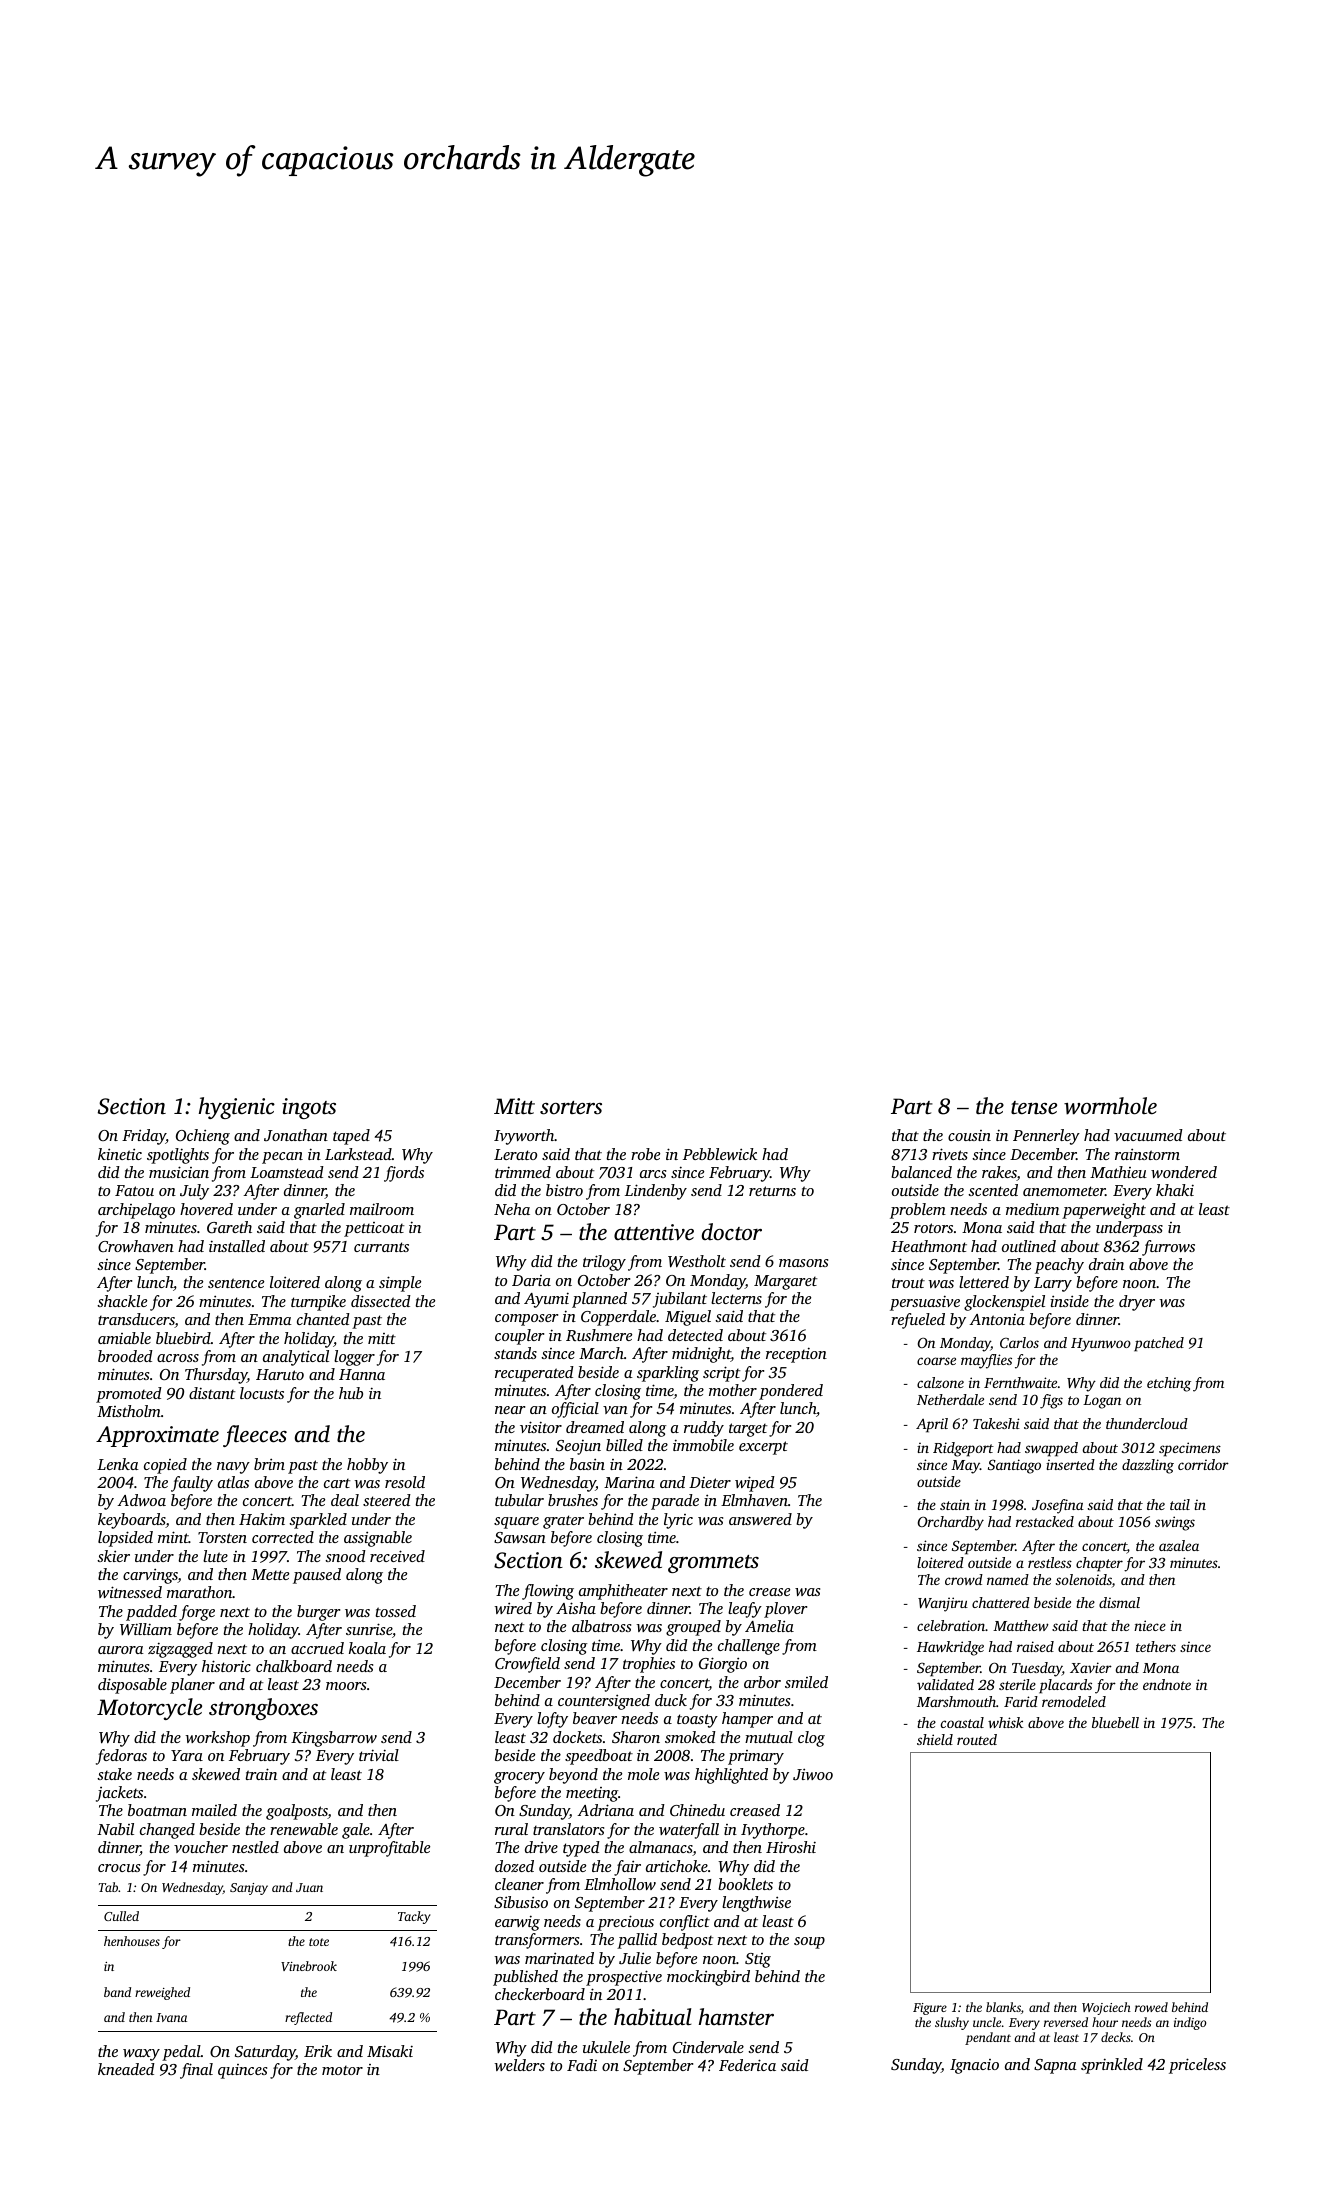 Image resolution: width=1328 pixels, height=2188 pixels. I want to click on lopsided, so click(125, 1539).
